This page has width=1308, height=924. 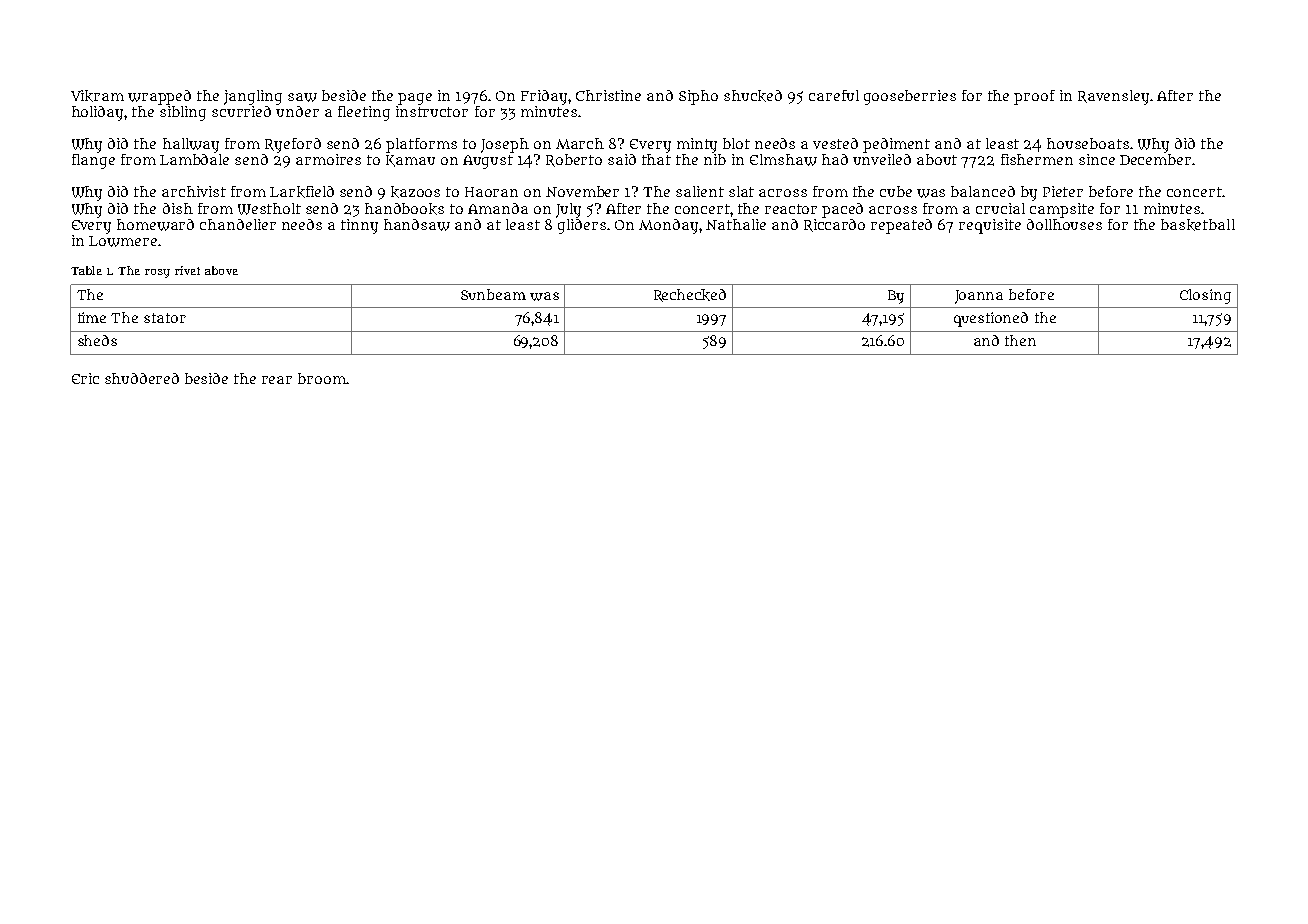 What do you see at coordinates (93, 161) in the page?
I see `flange` at bounding box center [93, 161].
